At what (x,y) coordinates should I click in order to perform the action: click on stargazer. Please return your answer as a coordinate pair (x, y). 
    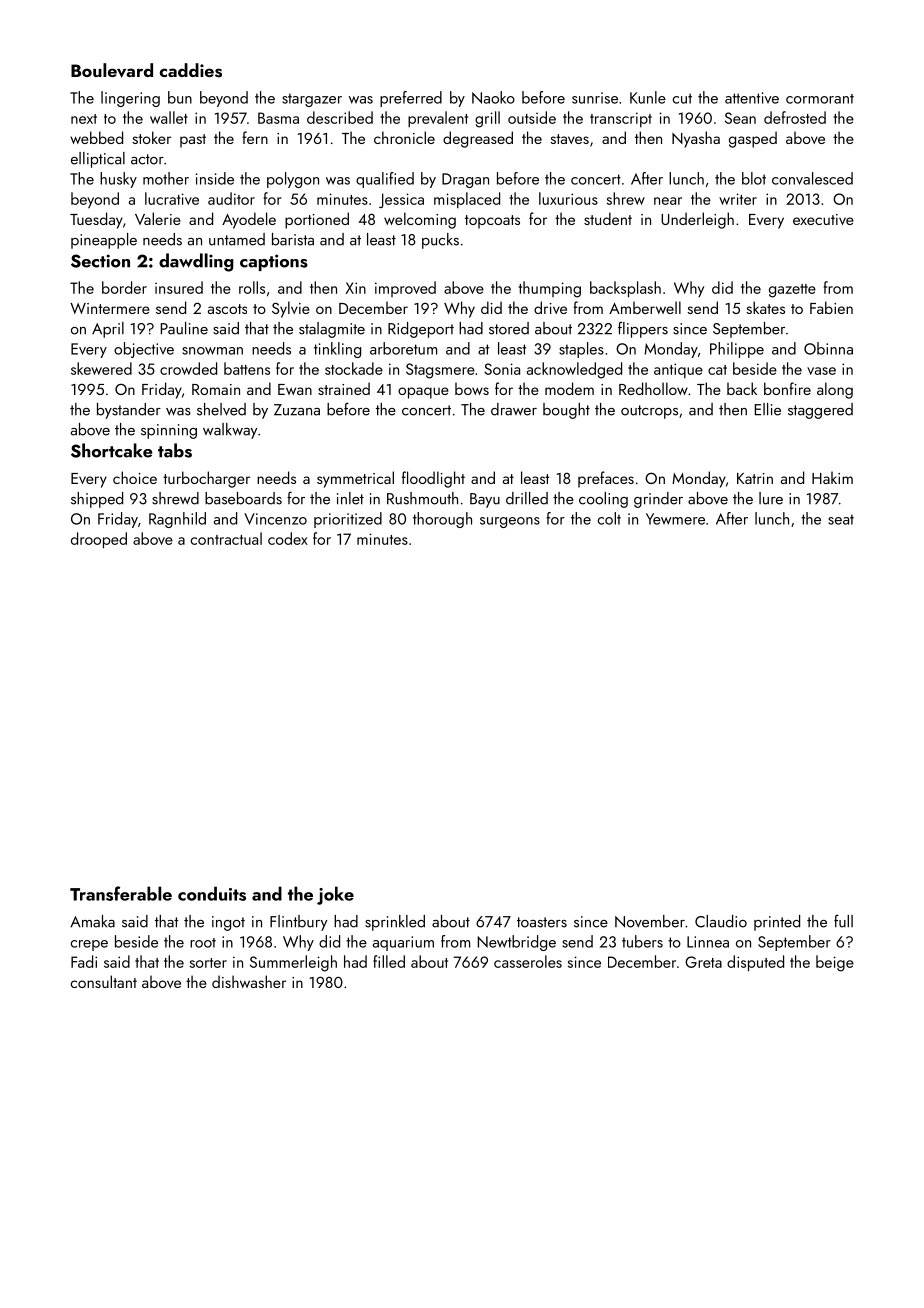
    Looking at the image, I should click on (312, 100).
